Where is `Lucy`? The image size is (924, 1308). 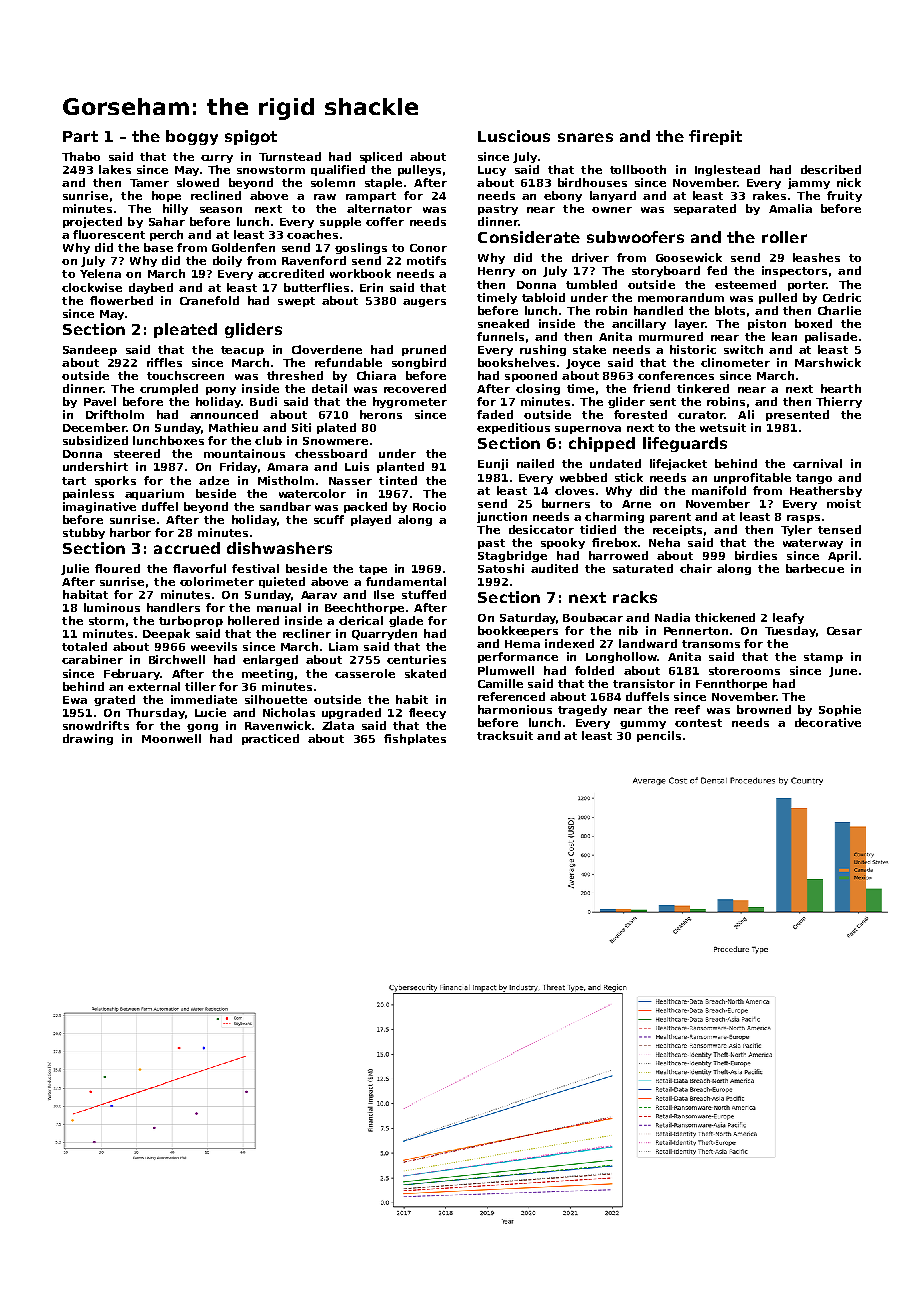 Lucy is located at coordinates (492, 171).
